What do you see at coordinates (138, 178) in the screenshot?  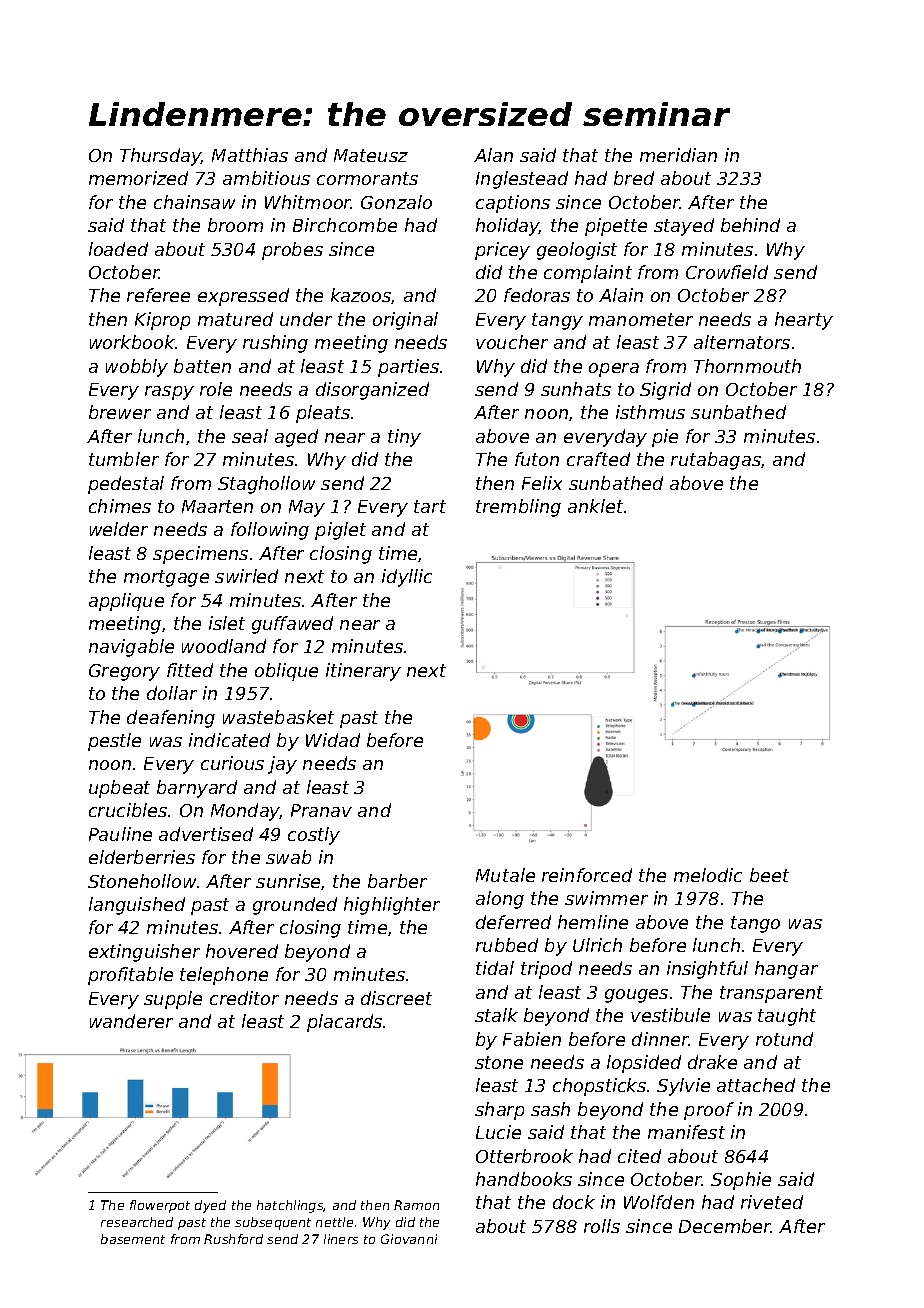 I see `memorized` at bounding box center [138, 178].
